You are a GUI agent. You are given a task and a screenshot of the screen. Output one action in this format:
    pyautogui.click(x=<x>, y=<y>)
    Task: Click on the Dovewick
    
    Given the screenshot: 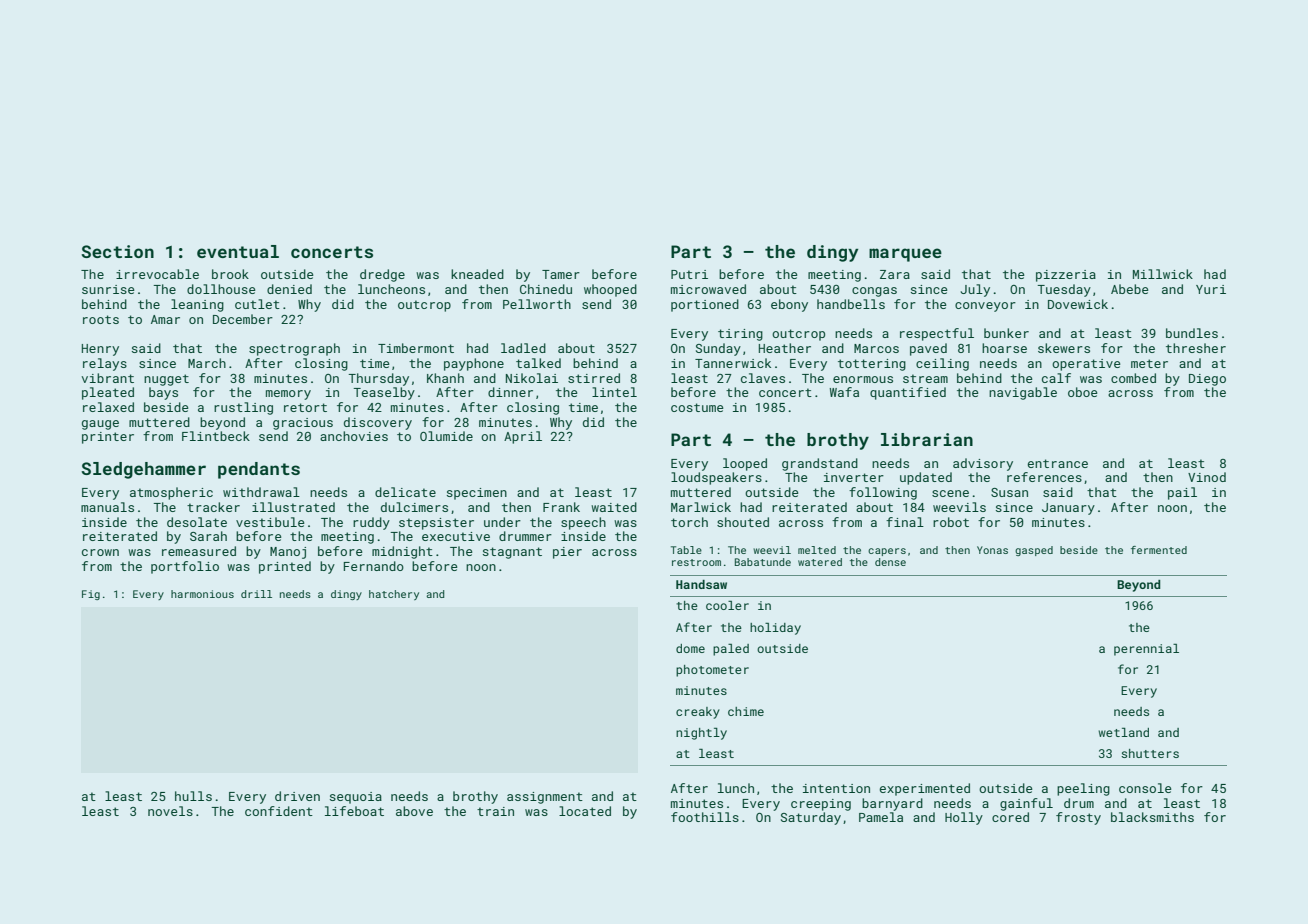 What is the action you would take?
    pyautogui.click(x=1078, y=304)
